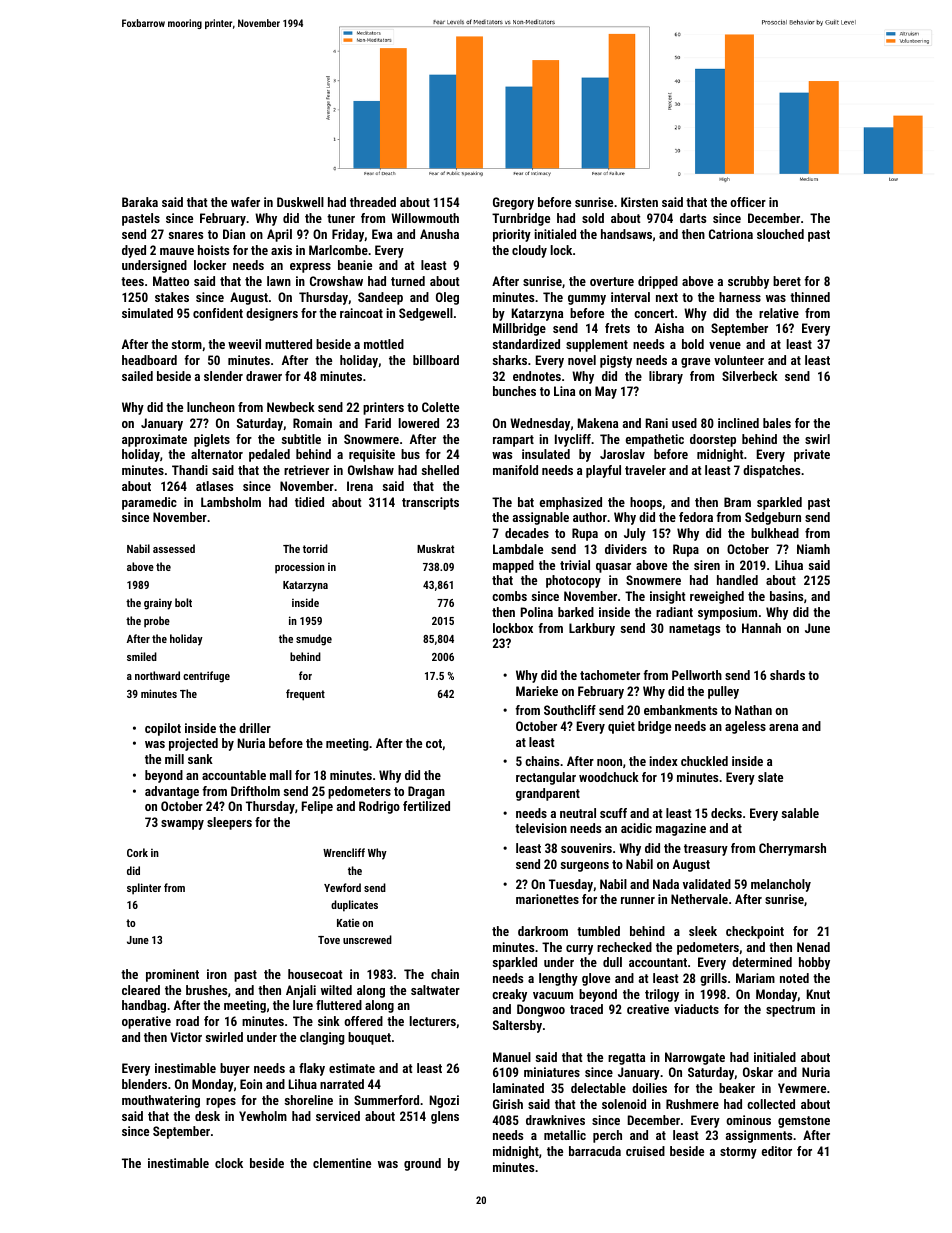 The image size is (952, 1233). Describe the element at coordinates (137, 852) in the screenshot. I see `Cork` at that location.
